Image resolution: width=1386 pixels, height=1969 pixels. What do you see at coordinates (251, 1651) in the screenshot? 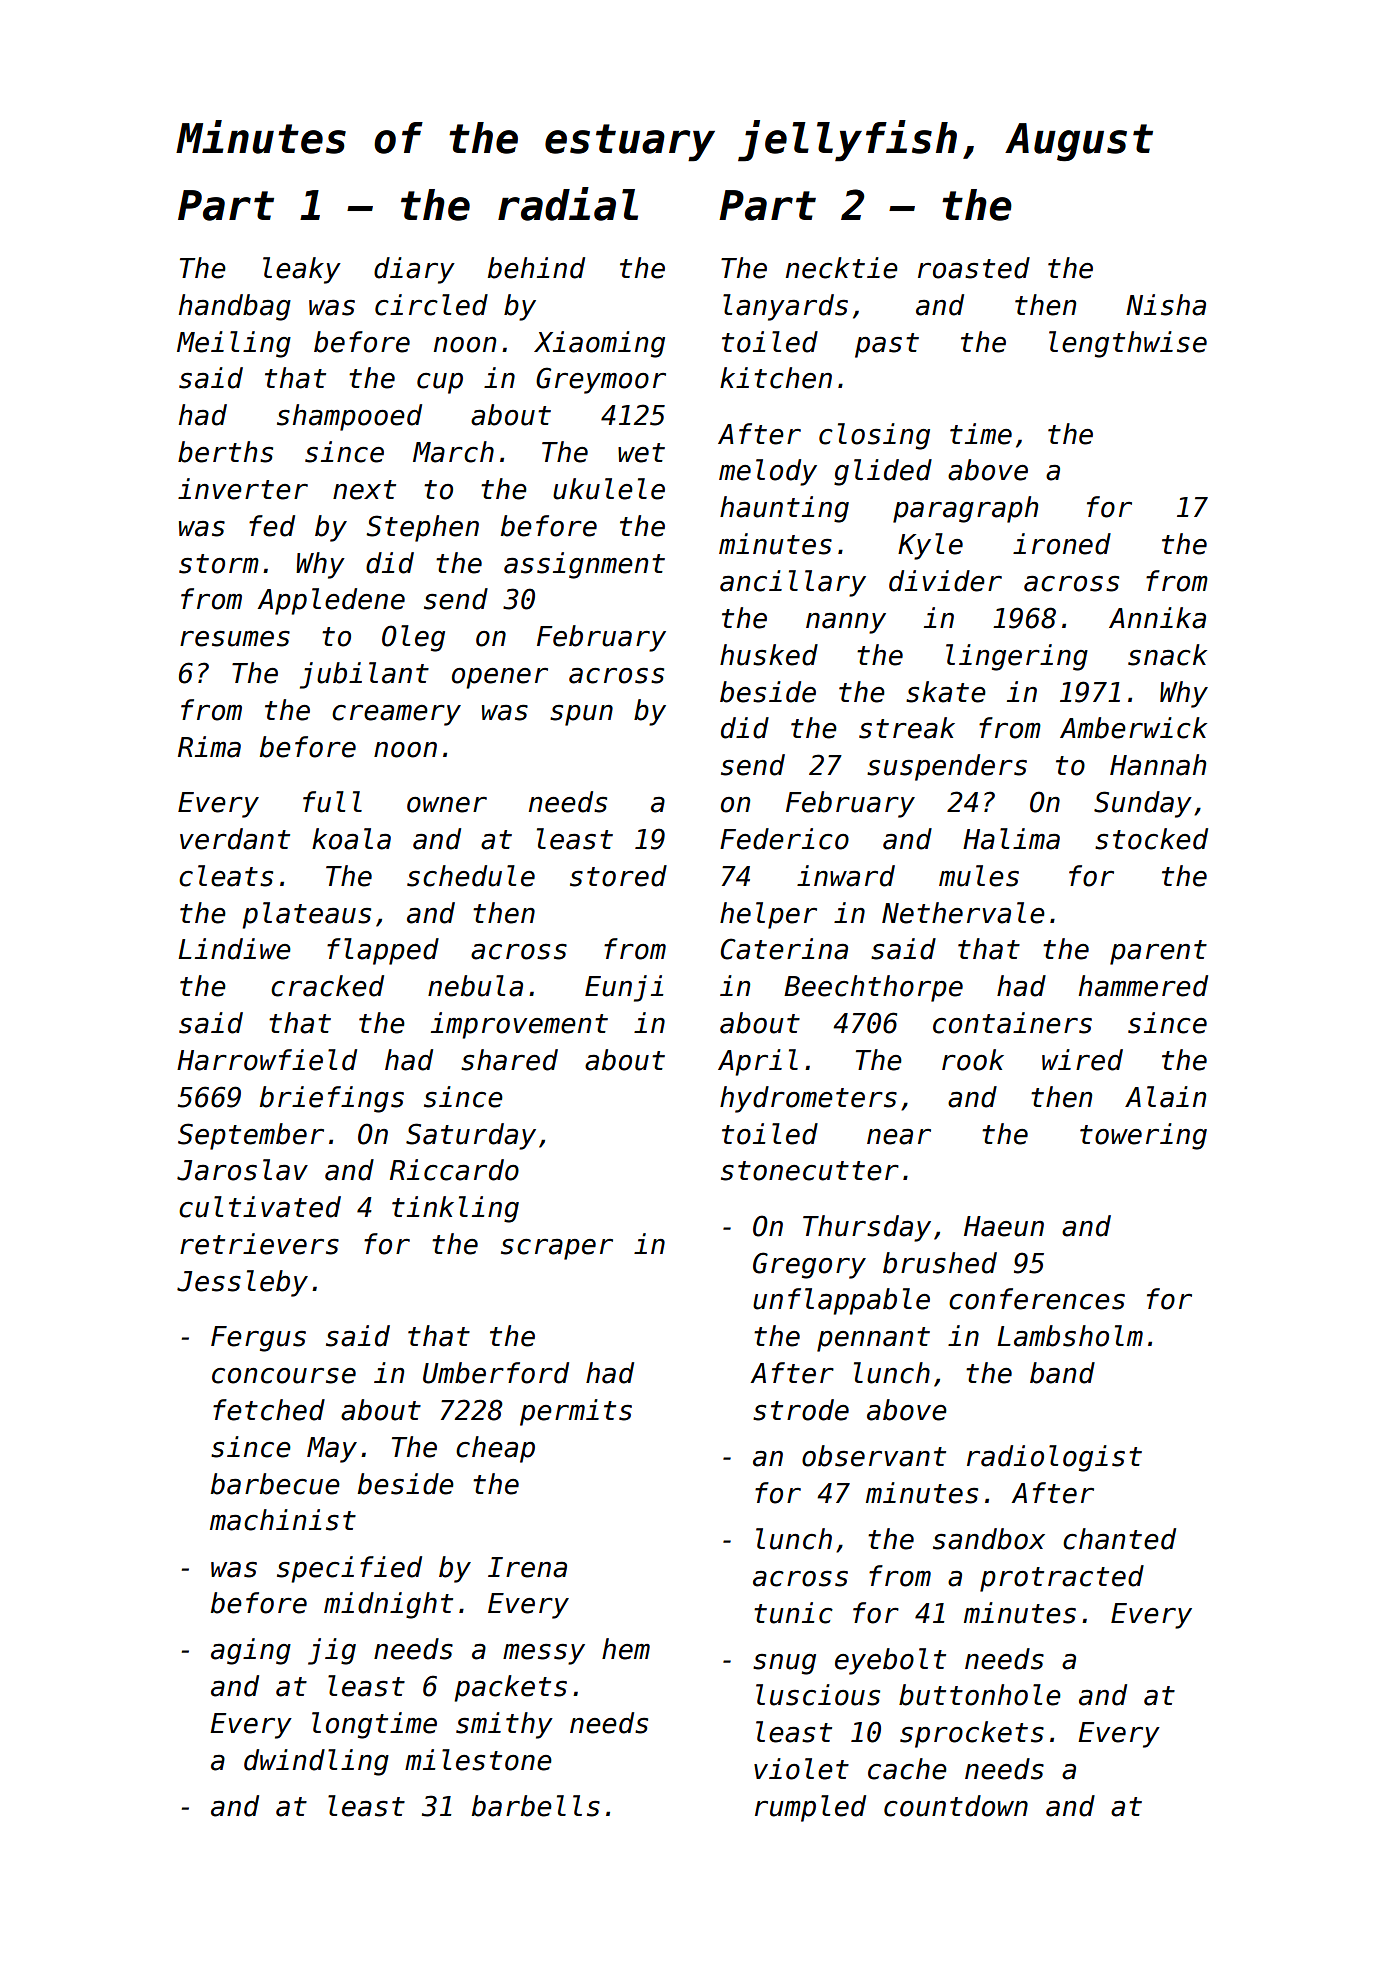
I see `aging` at bounding box center [251, 1651].
